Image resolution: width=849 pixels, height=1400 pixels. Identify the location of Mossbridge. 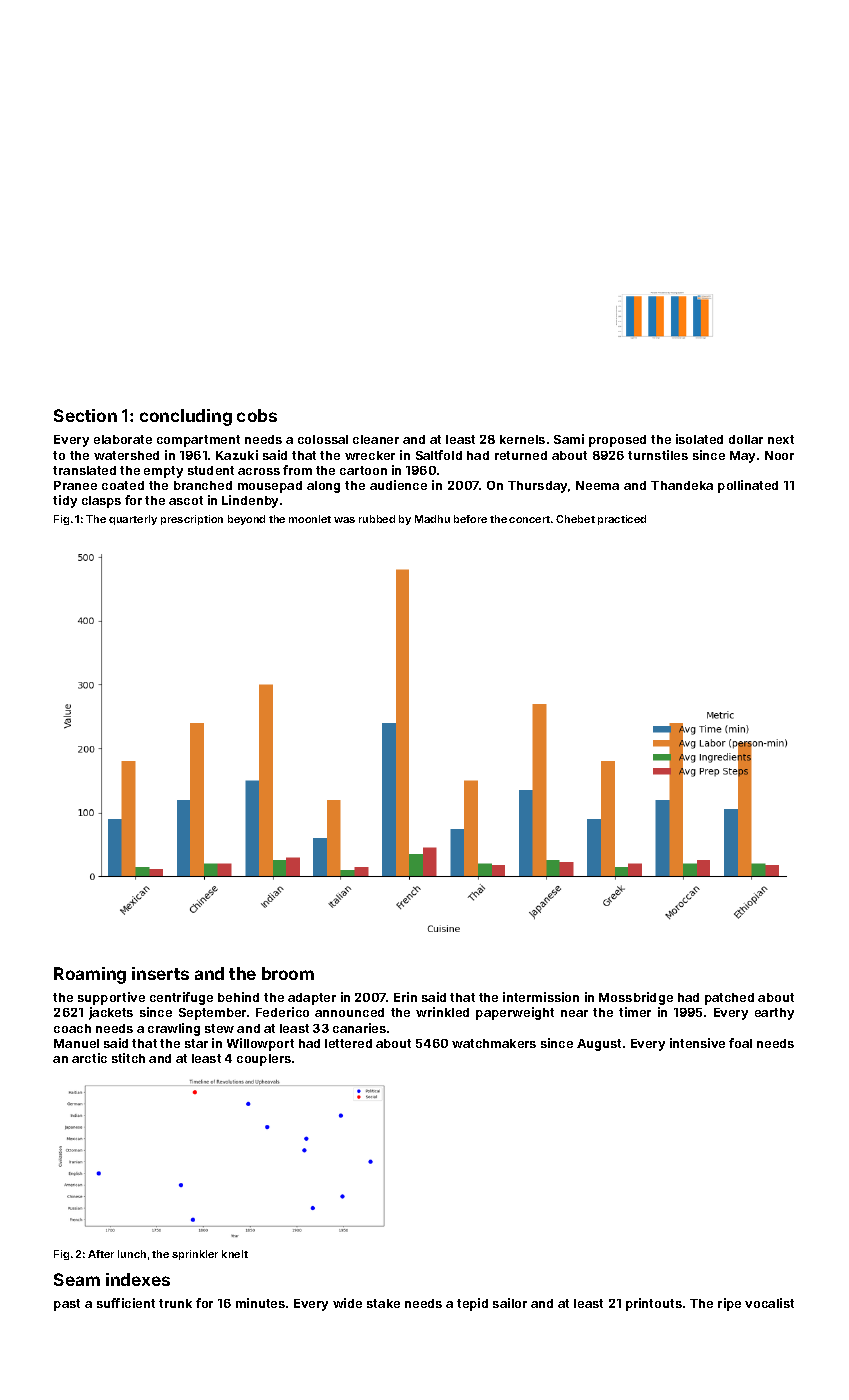
(636, 998).
